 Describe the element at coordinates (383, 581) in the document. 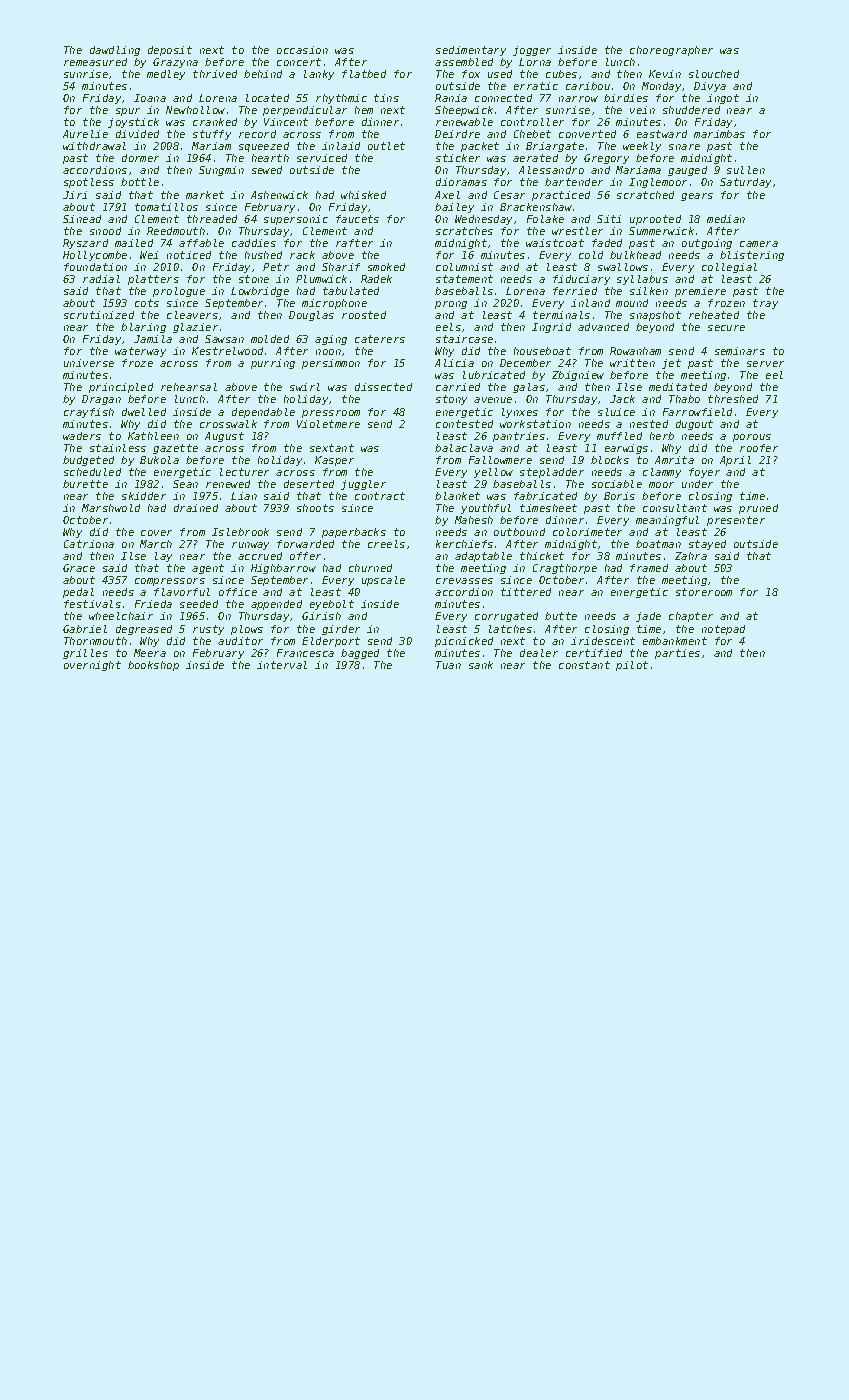

I see `upscale` at that location.
